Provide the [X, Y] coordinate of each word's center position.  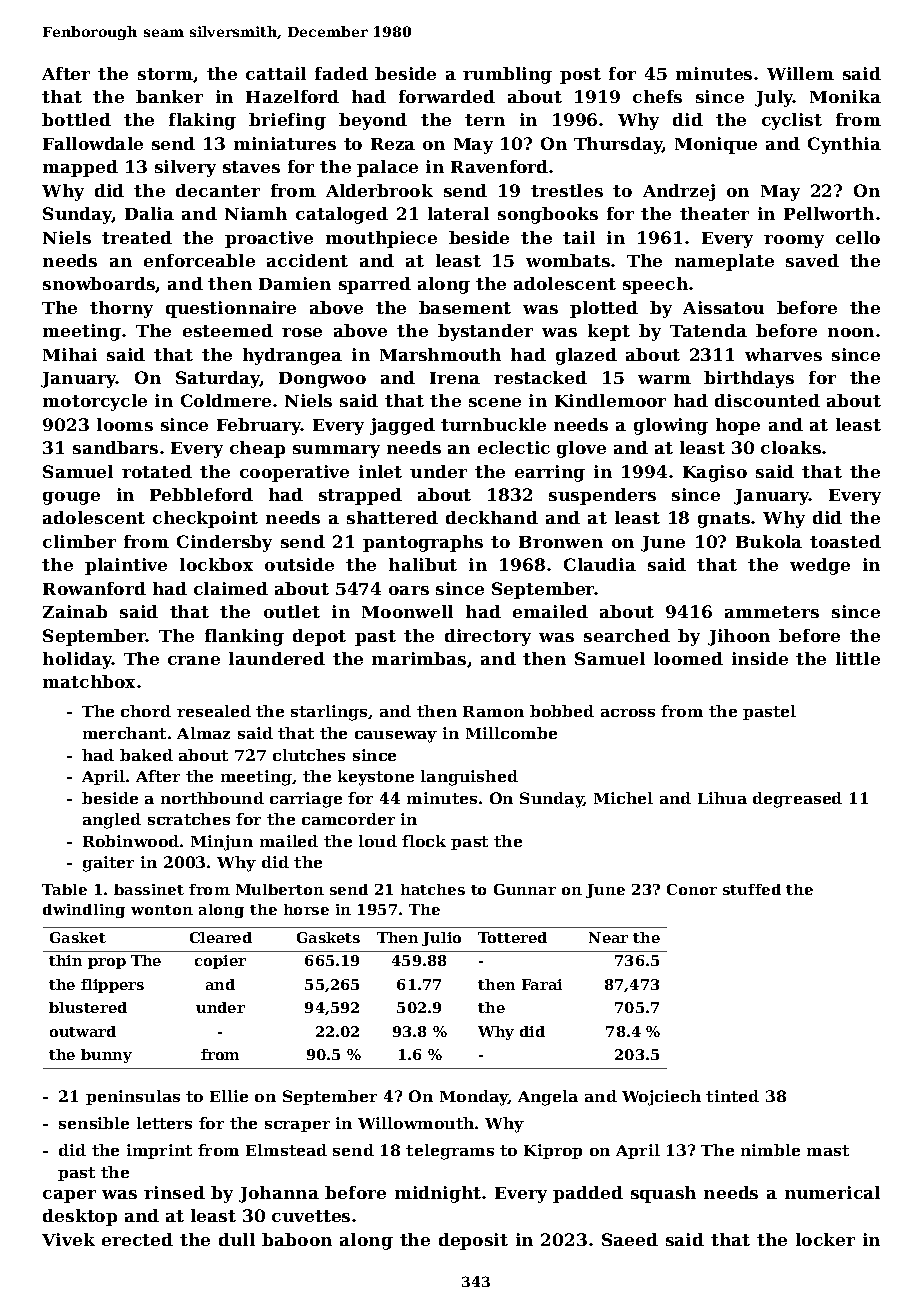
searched [627, 635]
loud [378, 841]
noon [851, 332]
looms [125, 424]
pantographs [423, 543]
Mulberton [280, 889]
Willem [800, 73]
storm [165, 74]
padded [588, 1194]
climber [79, 541]
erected [137, 1239]
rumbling [507, 75]
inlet [380, 471]
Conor [692, 889]
